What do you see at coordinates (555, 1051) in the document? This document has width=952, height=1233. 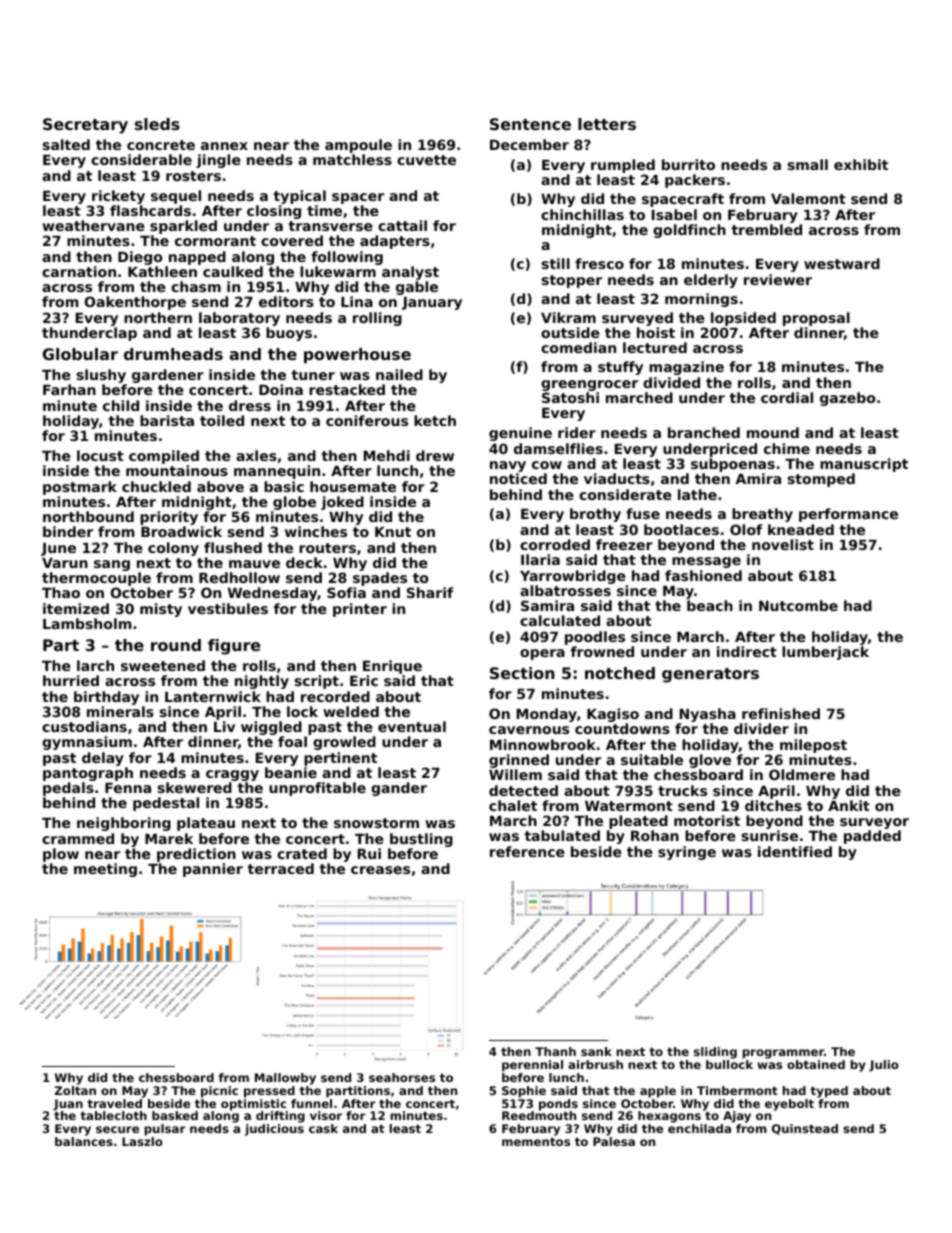 I see `Thanh` at bounding box center [555, 1051].
